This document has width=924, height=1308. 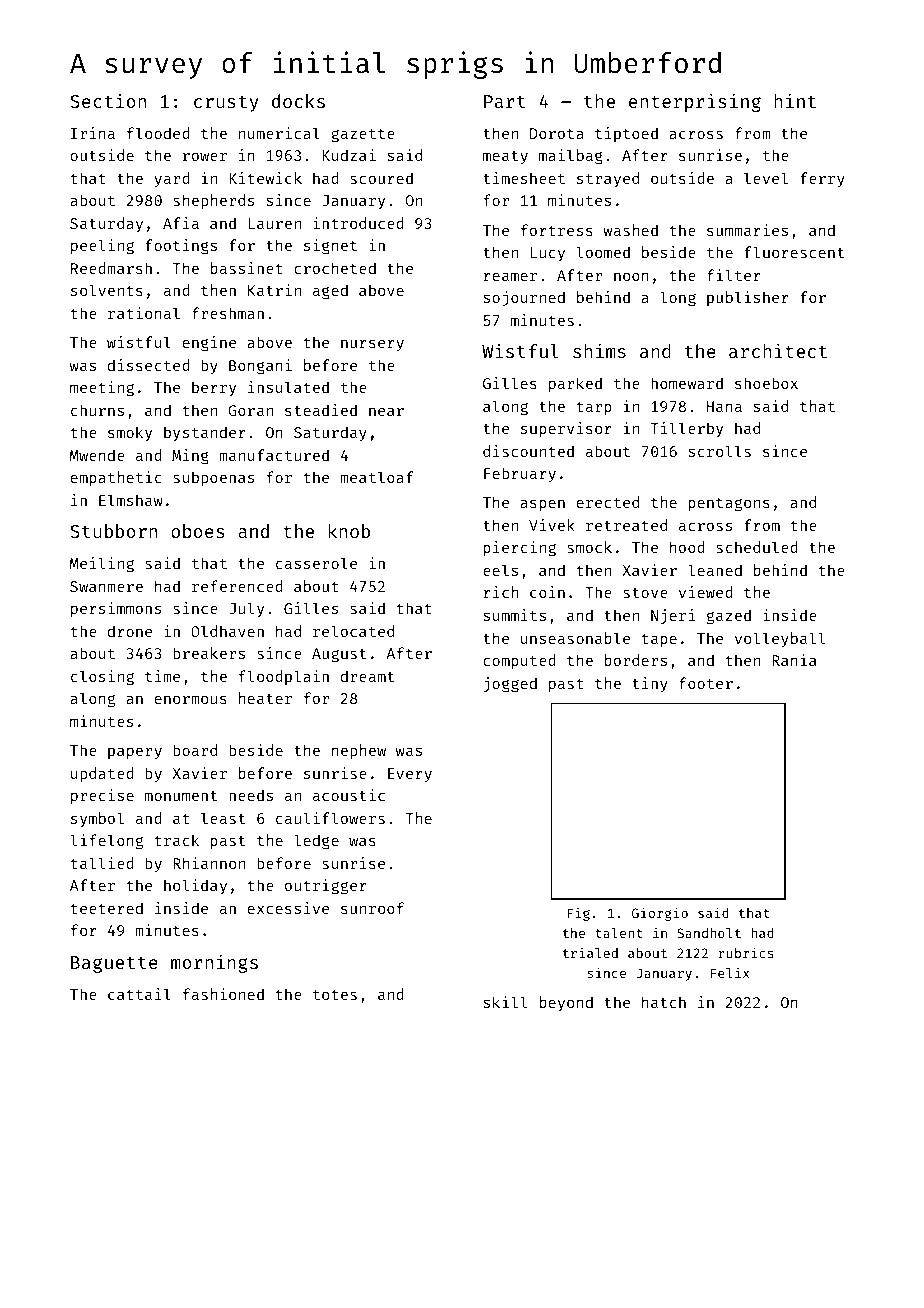 I want to click on Rhiannon, so click(x=209, y=863).
